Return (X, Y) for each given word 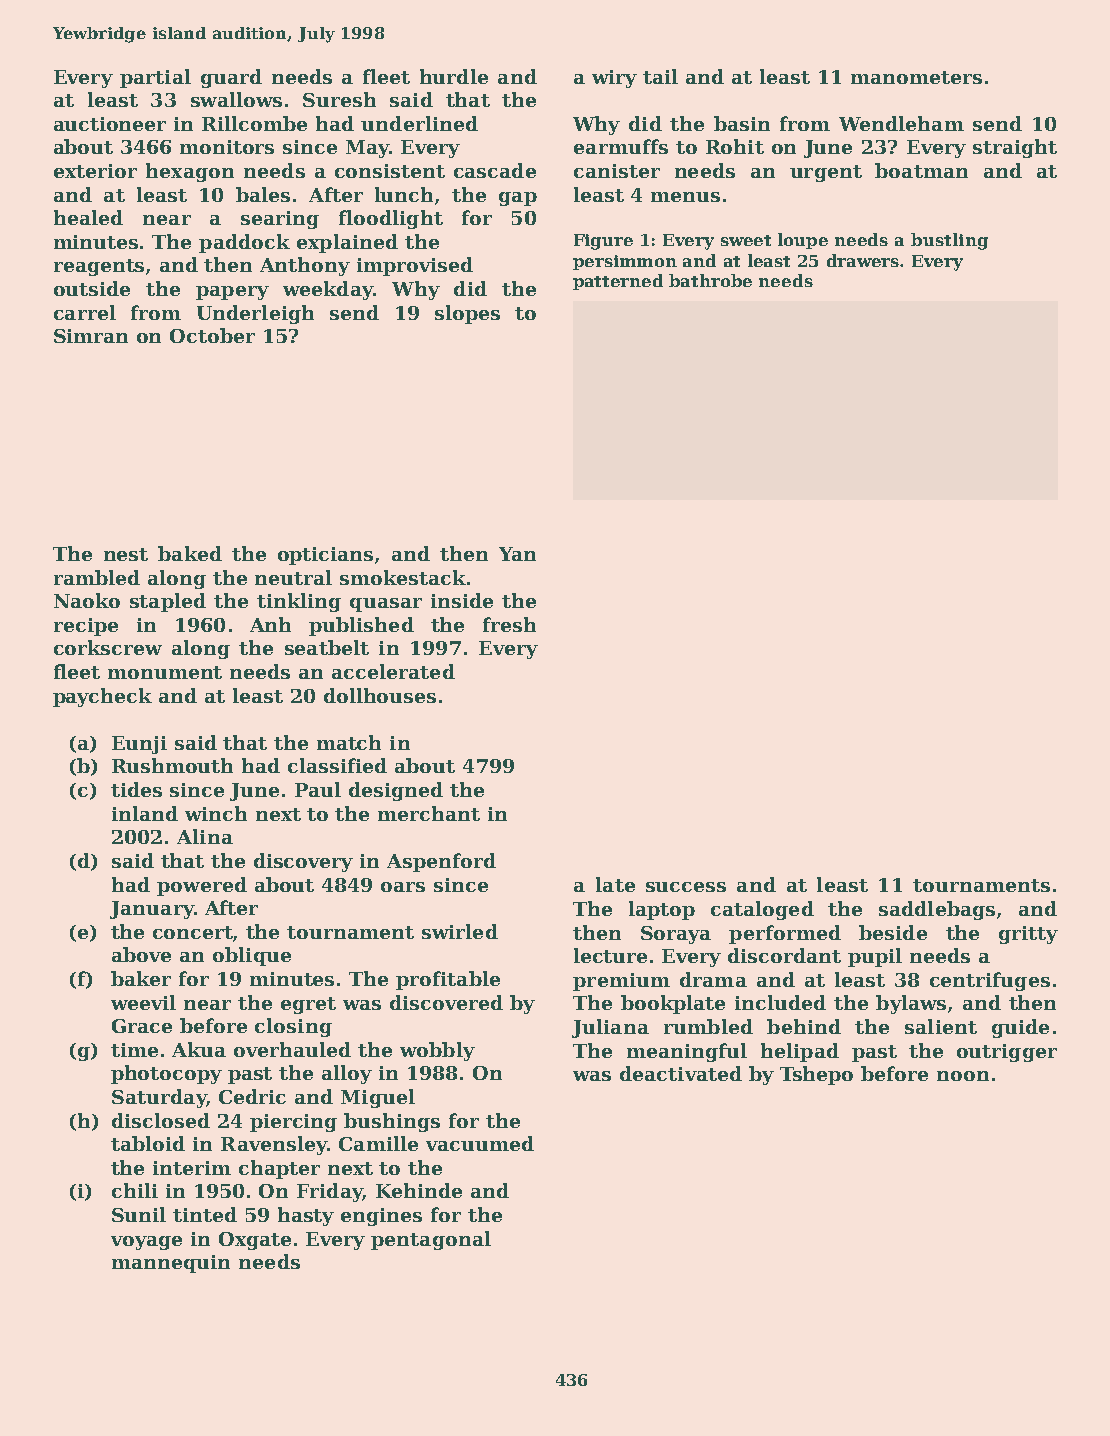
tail (660, 76)
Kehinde (419, 1190)
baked (190, 553)
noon (963, 1076)
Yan (517, 554)
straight (1015, 148)
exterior (95, 171)
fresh (509, 624)
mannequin (171, 1264)
